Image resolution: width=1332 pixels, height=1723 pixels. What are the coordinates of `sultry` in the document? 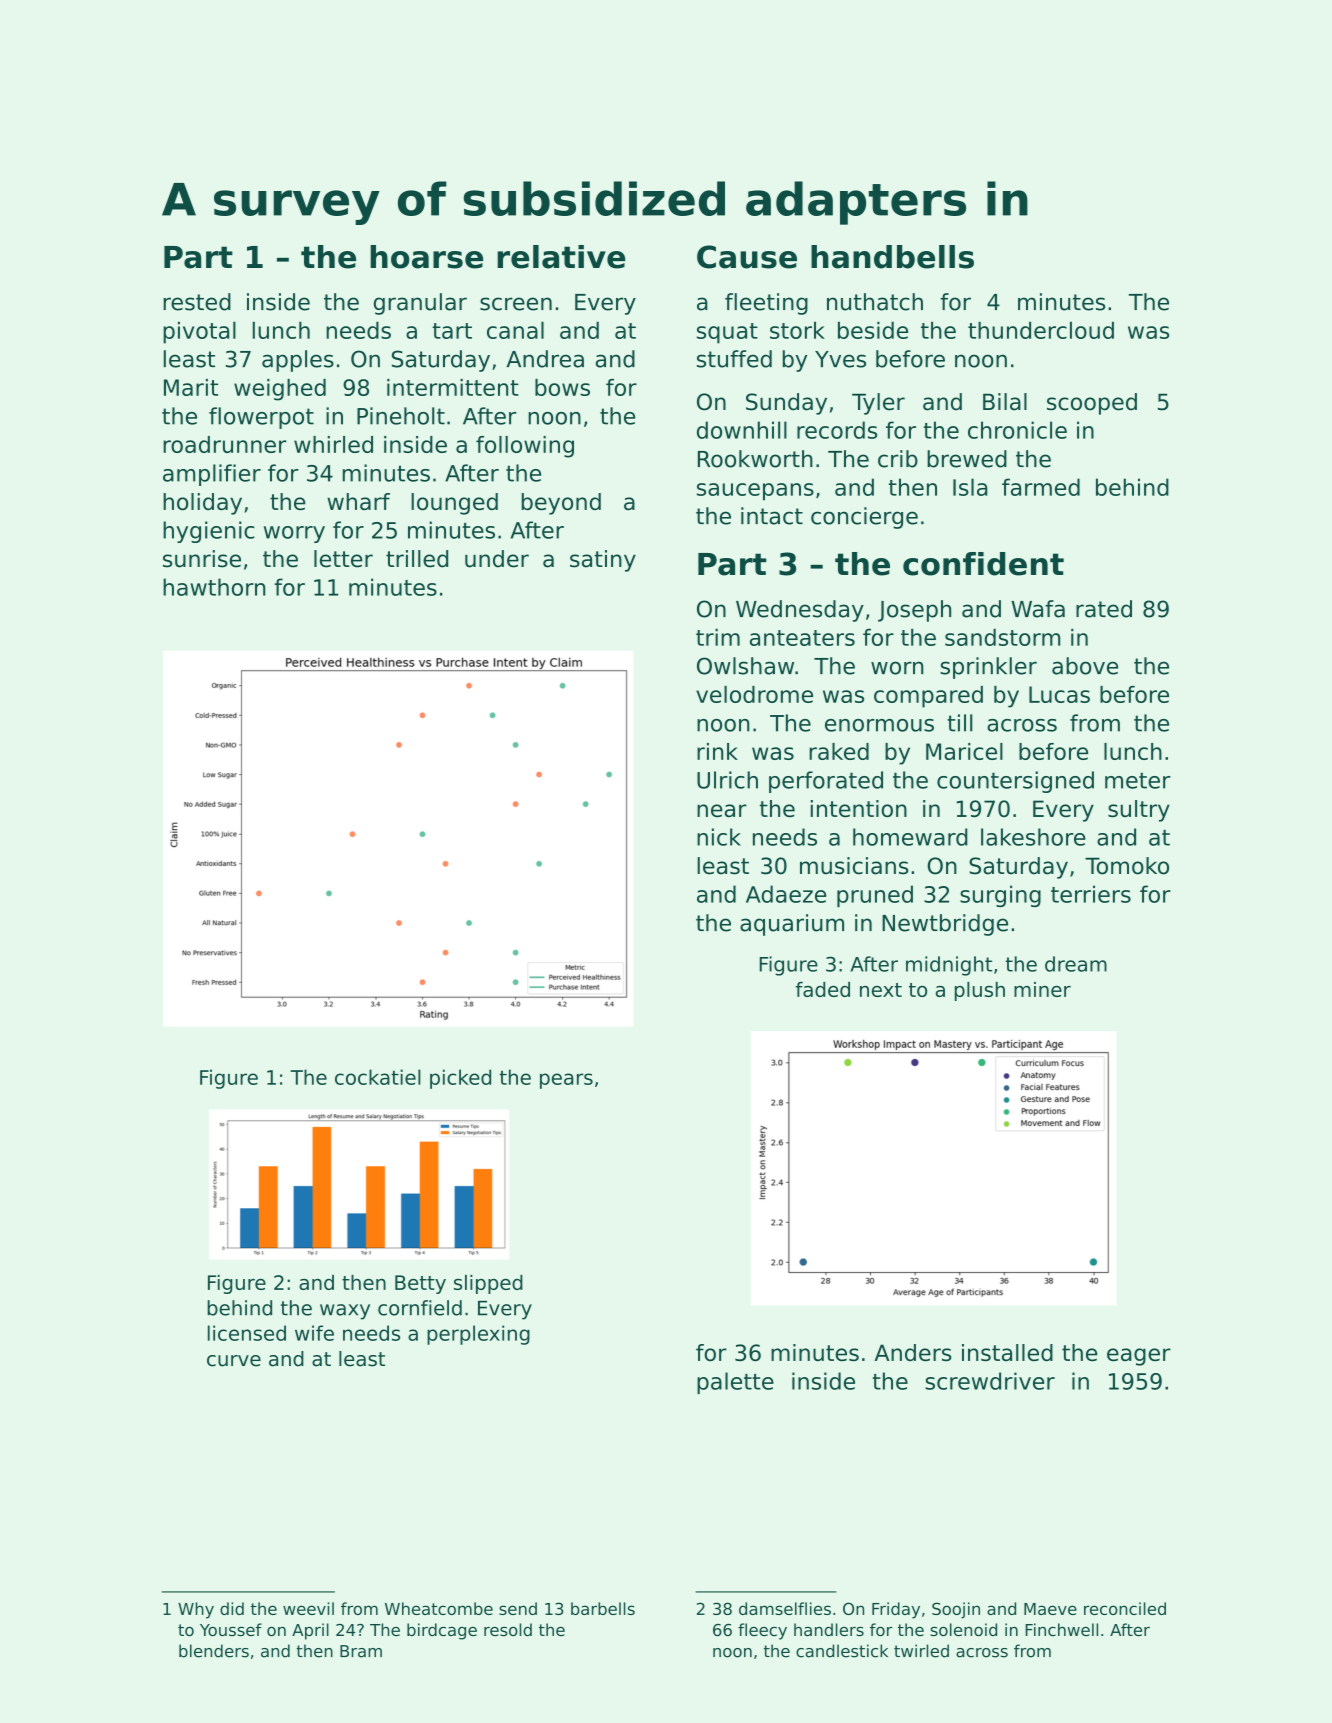 It's located at (1139, 811).
